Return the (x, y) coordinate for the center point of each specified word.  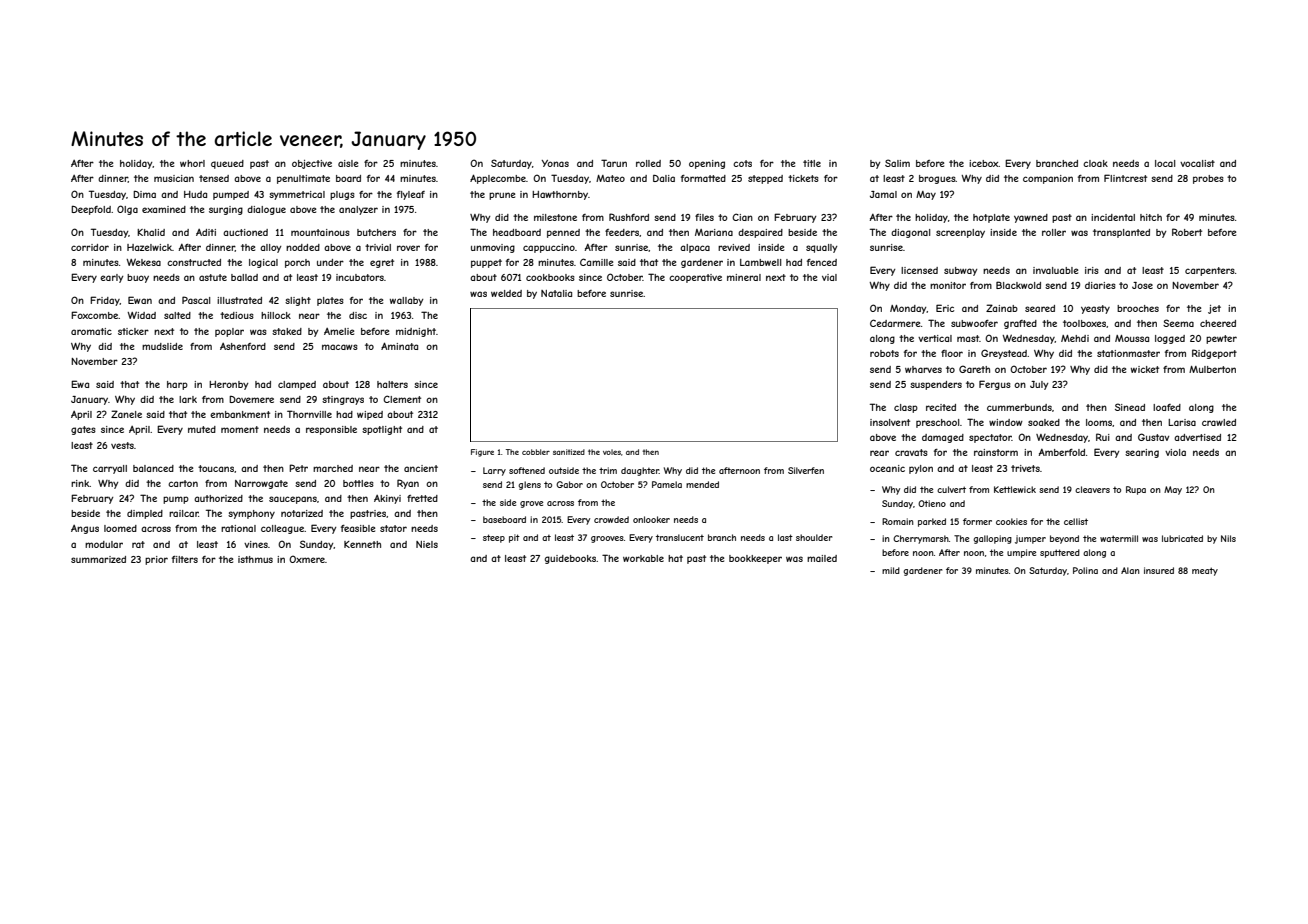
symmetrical (297, 195)
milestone (555, 217)
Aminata (399, 346)
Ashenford (243, 346)
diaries (1100, 285)
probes (1208, 179)
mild (891, 570)
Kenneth (362, 544)
